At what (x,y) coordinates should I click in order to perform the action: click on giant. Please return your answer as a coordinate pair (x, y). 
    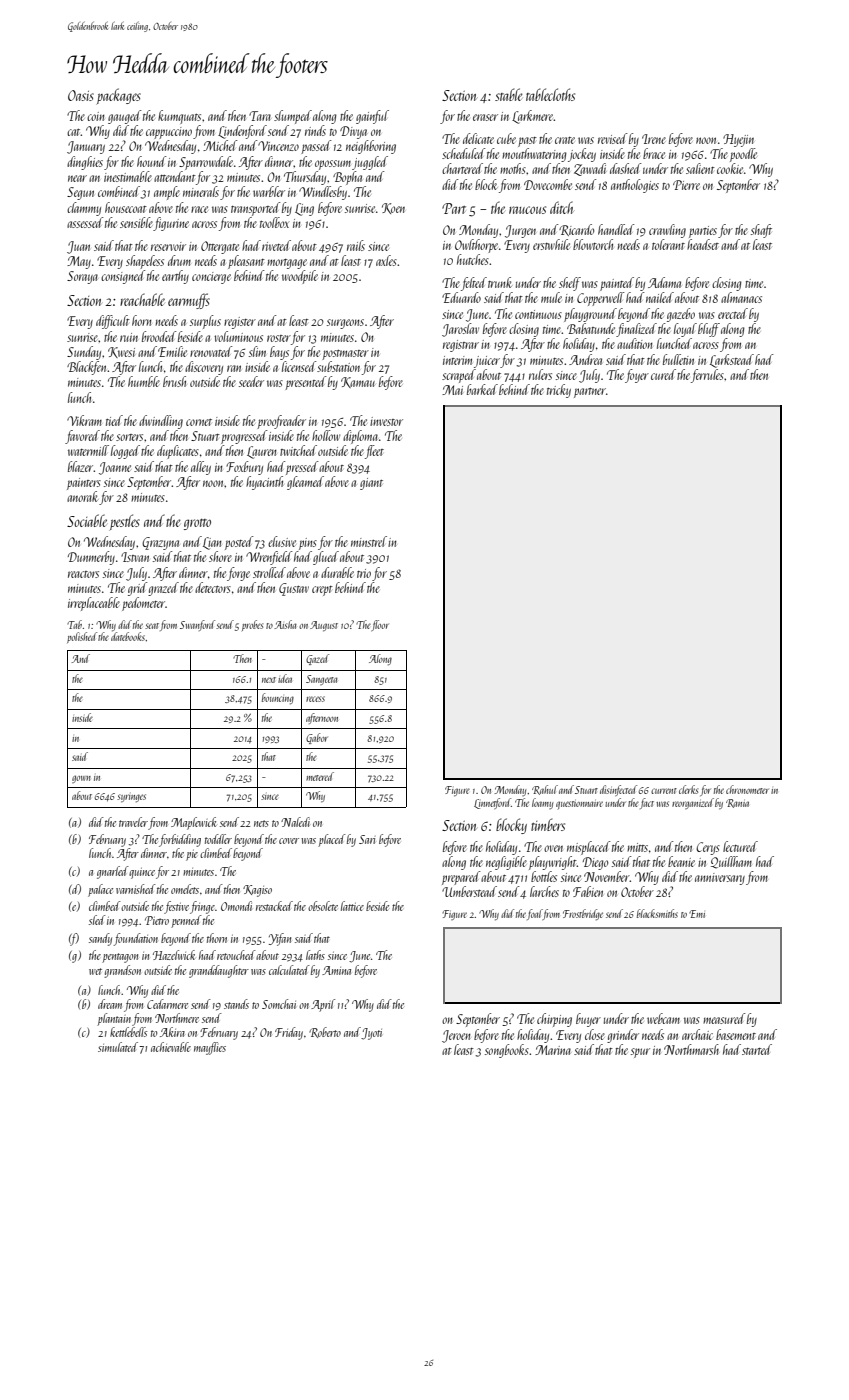
    Looking at the image, I should click on (371, 484).
